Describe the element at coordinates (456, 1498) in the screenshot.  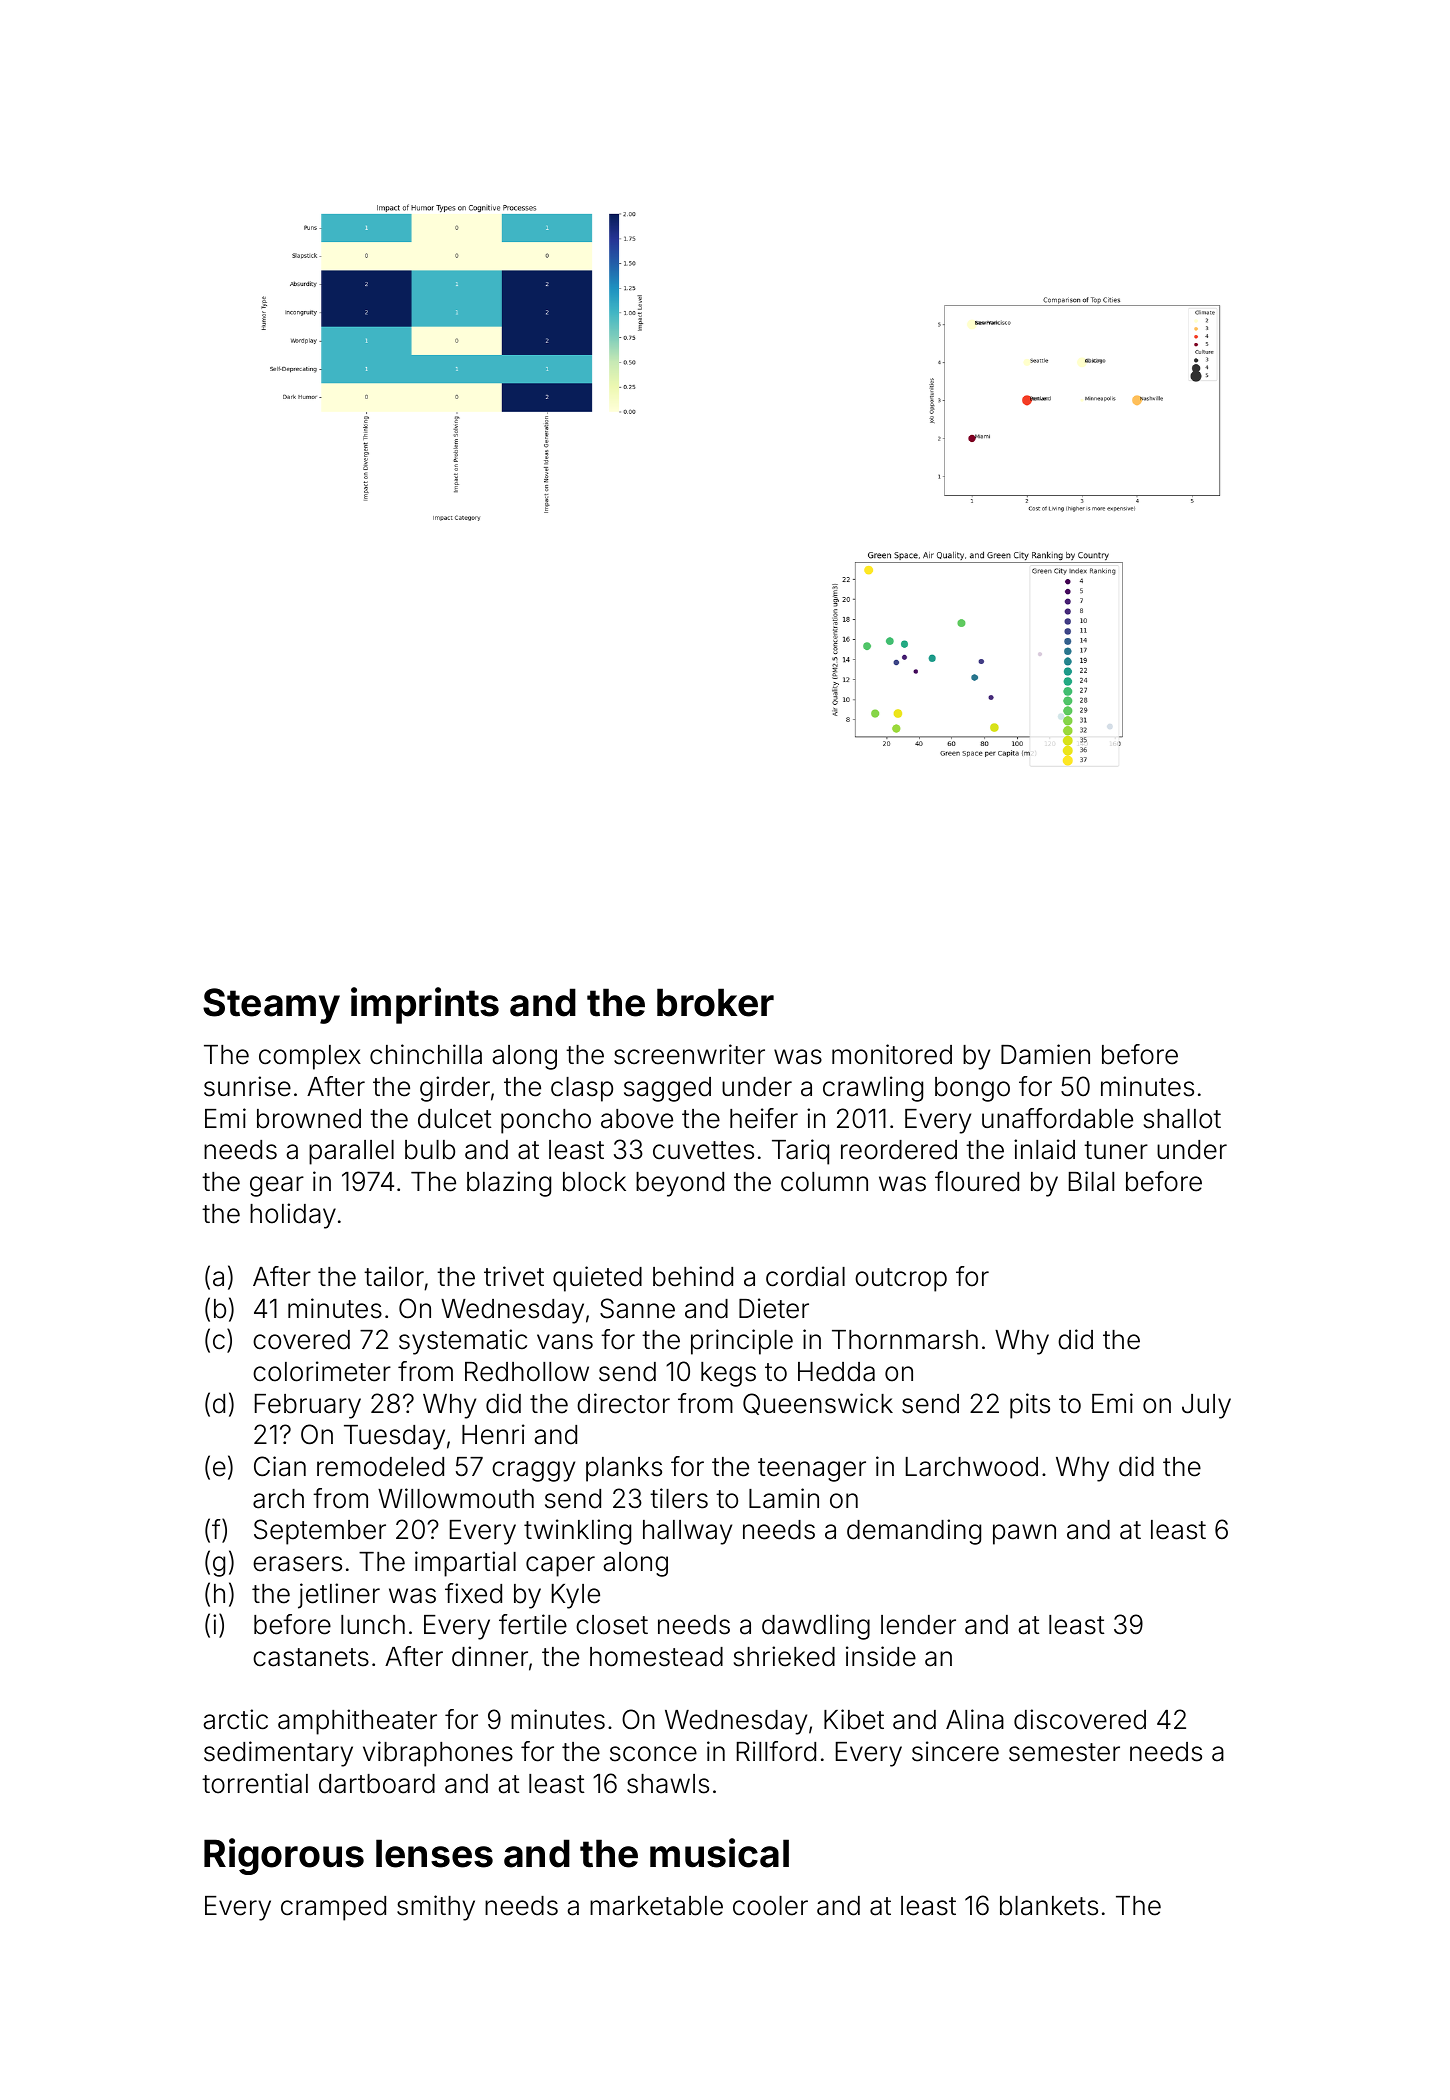
I see `Willowmouth` at that location.
